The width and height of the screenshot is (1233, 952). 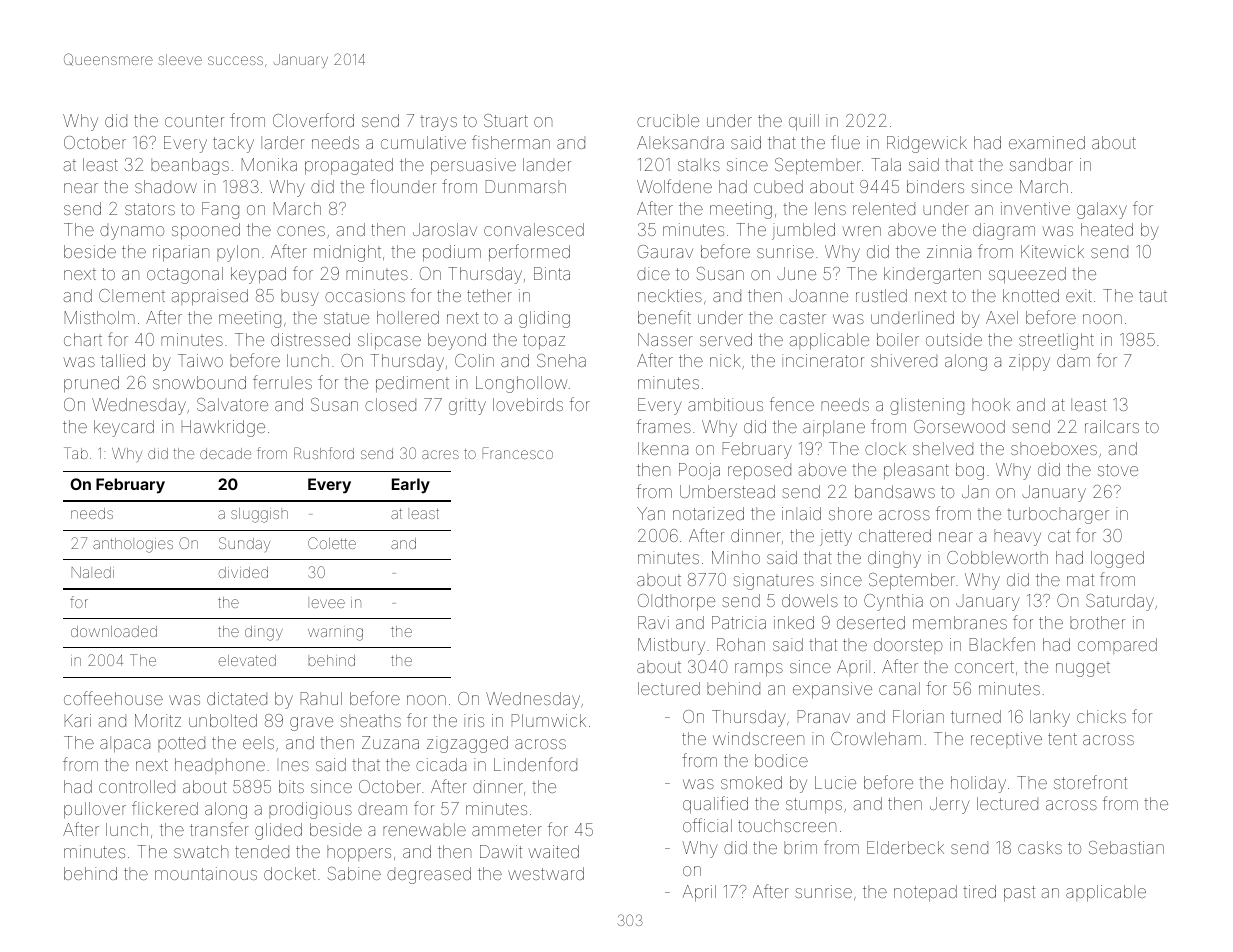 What do you see at coordinates (725, 360) in the screenshot?
I see `nick` at bounding box center [725, 360].
